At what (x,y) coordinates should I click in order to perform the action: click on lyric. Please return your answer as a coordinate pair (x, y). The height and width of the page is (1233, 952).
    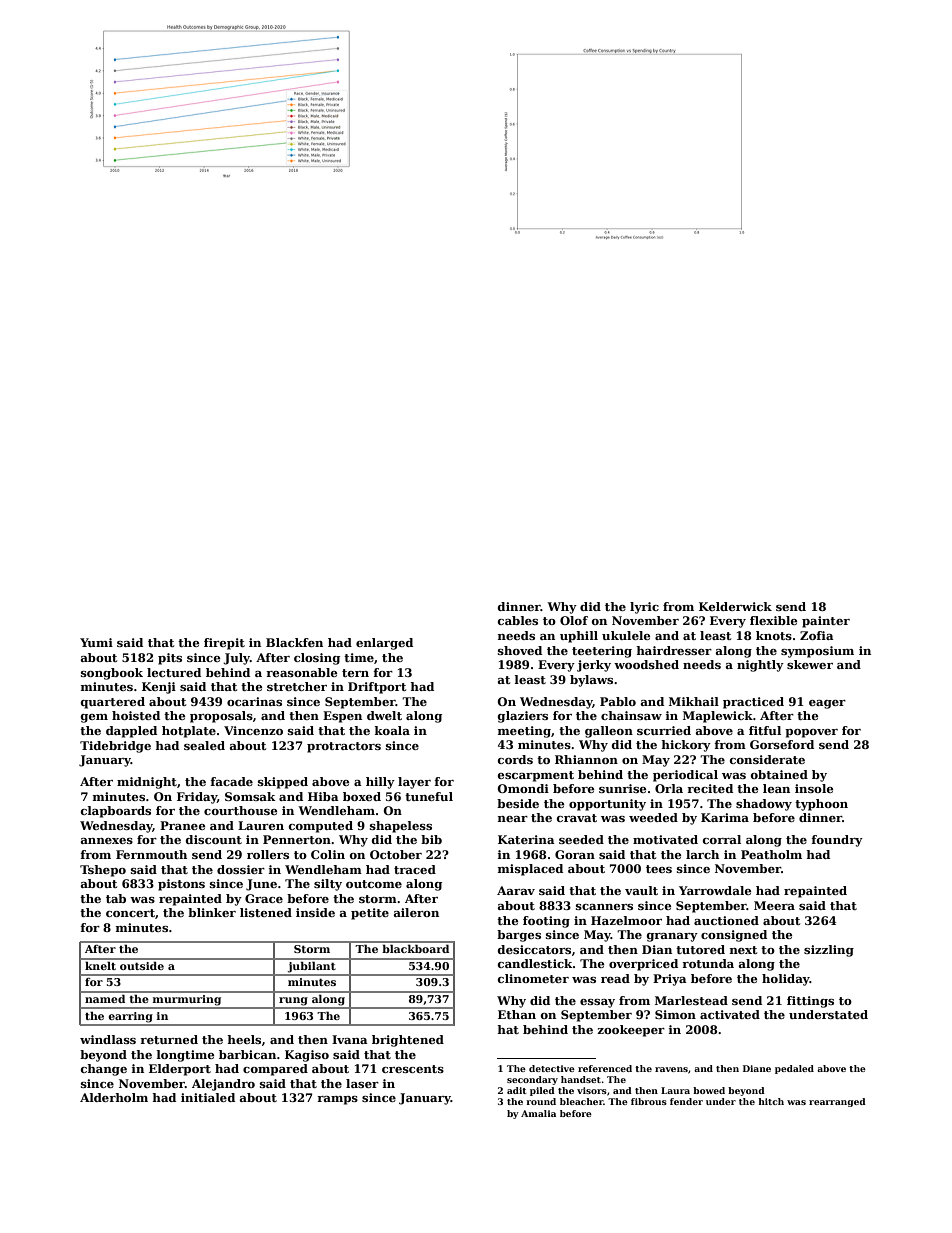
    Looking at the image, I should click on (644, 608).
